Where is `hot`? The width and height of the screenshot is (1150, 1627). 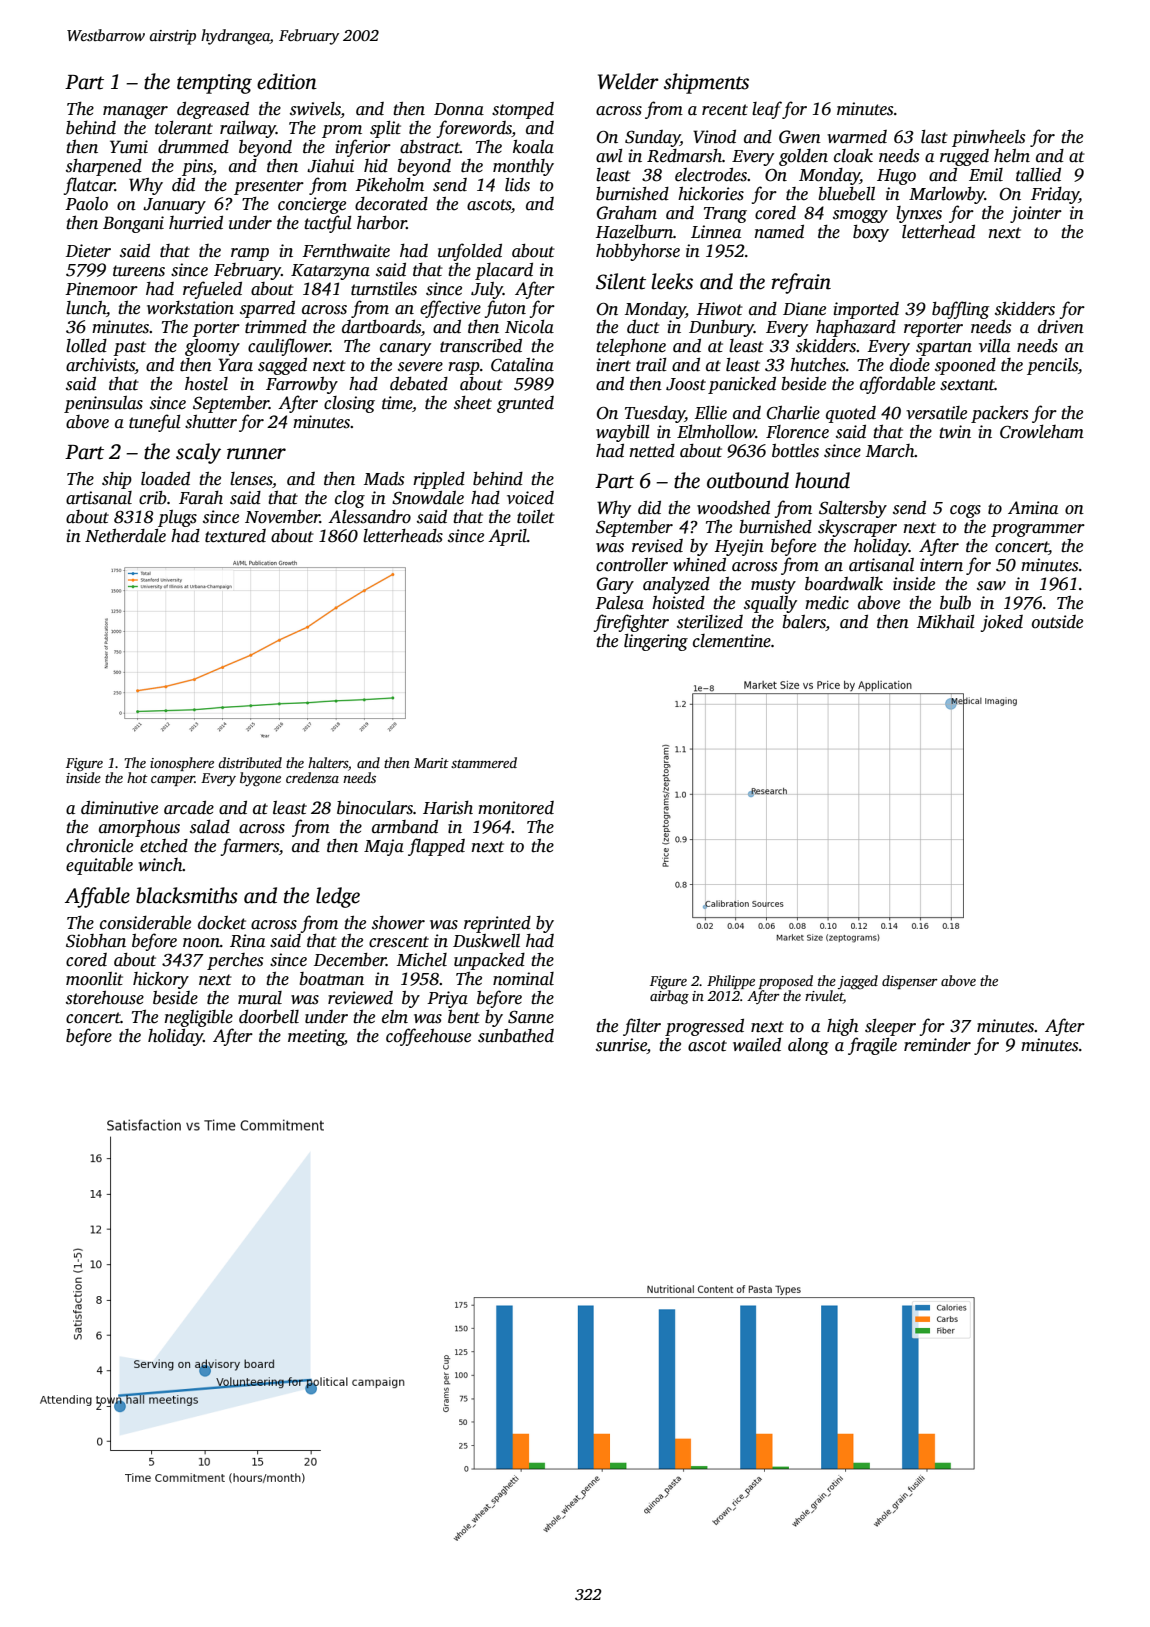
hot is located at coordinates (137, 777).
